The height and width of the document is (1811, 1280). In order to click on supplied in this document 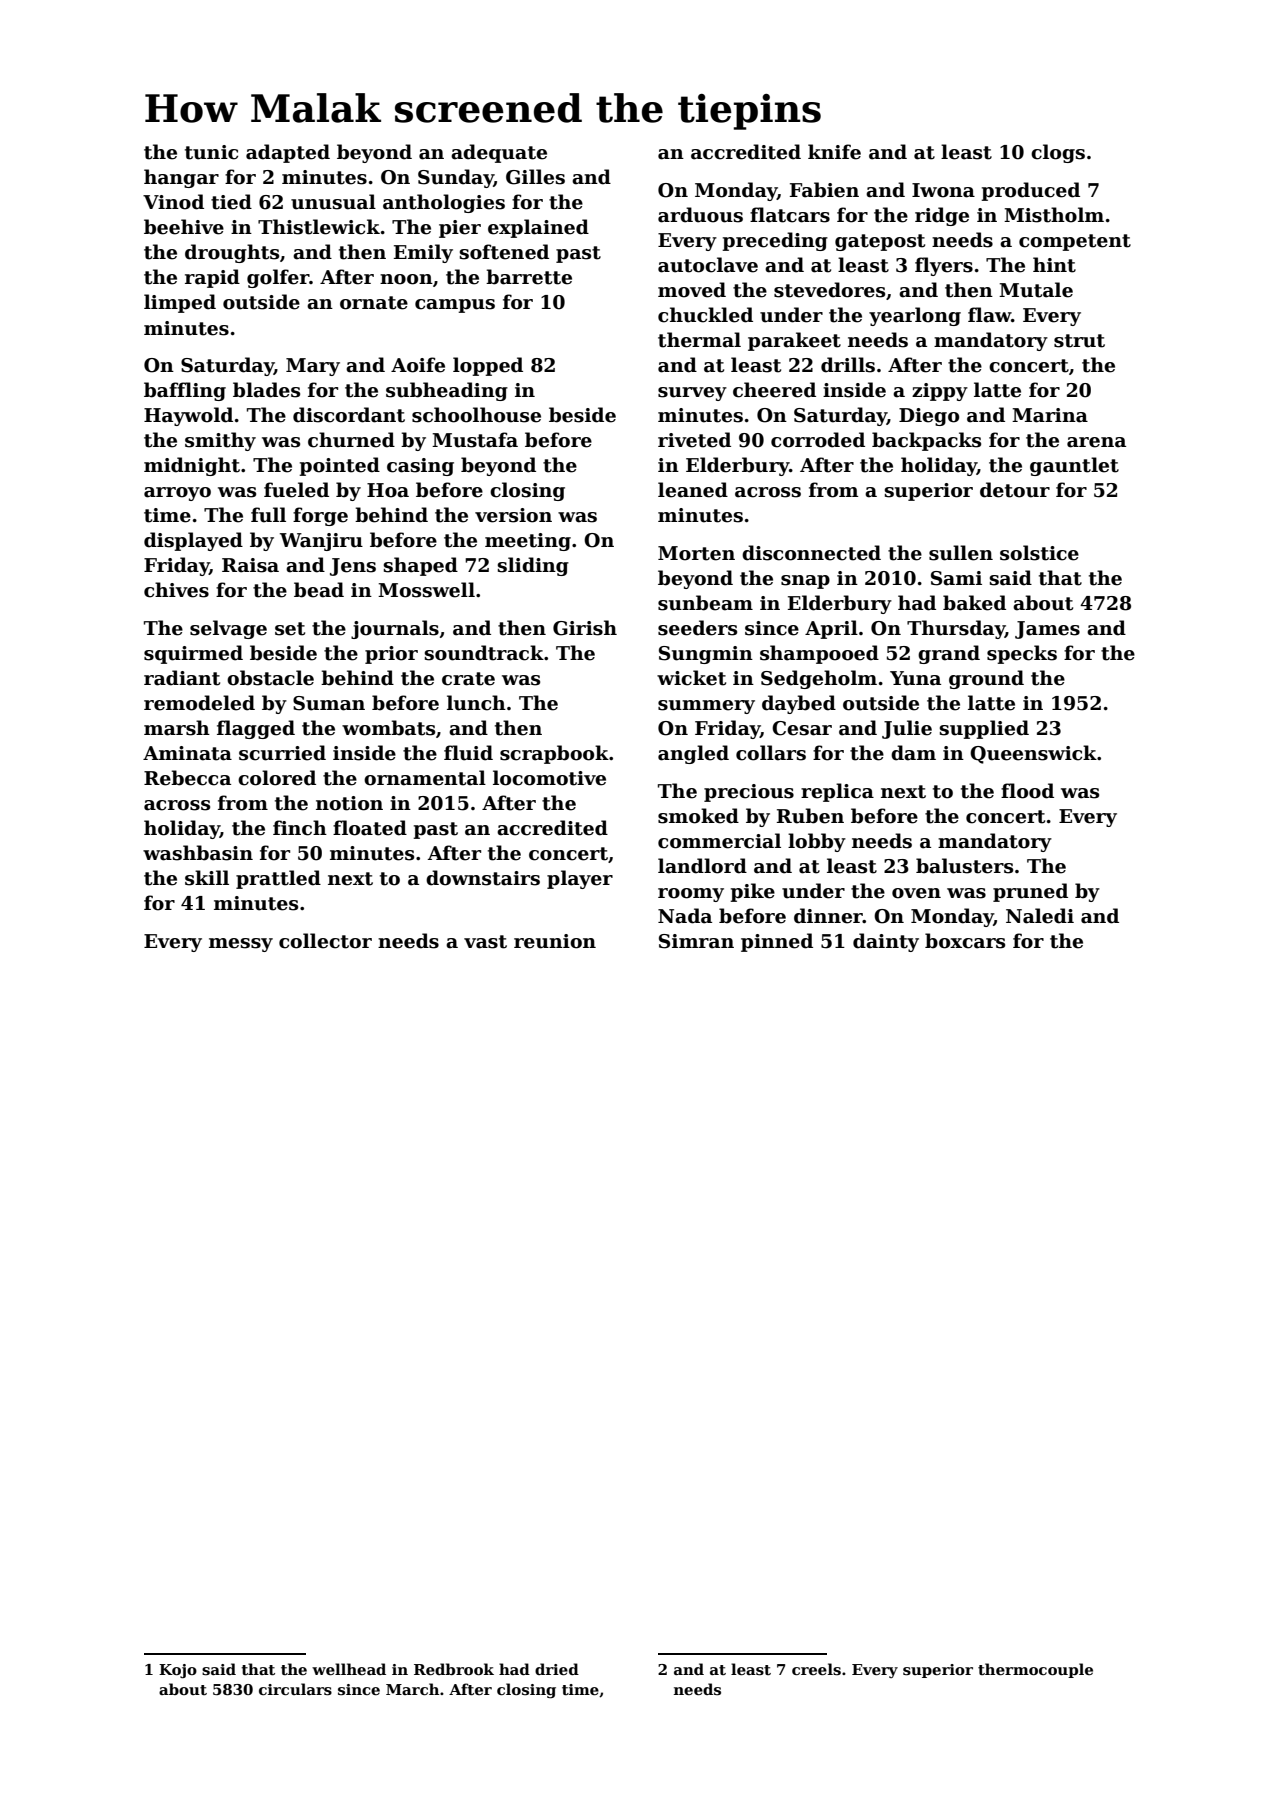, I will do `click(984, 729)`.
